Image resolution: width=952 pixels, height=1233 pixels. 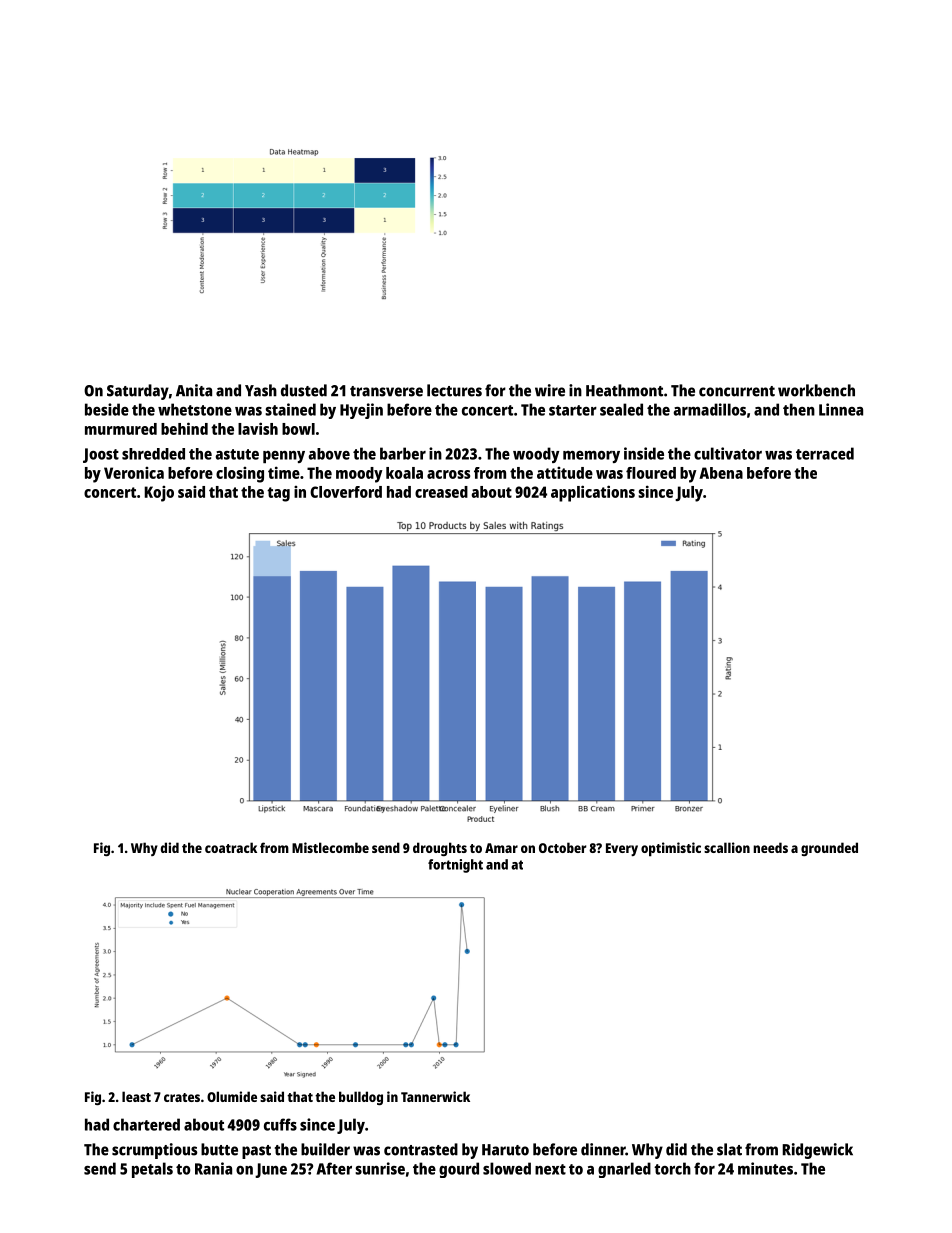 I want to click on optimistic, so click(x=671, y=849).
